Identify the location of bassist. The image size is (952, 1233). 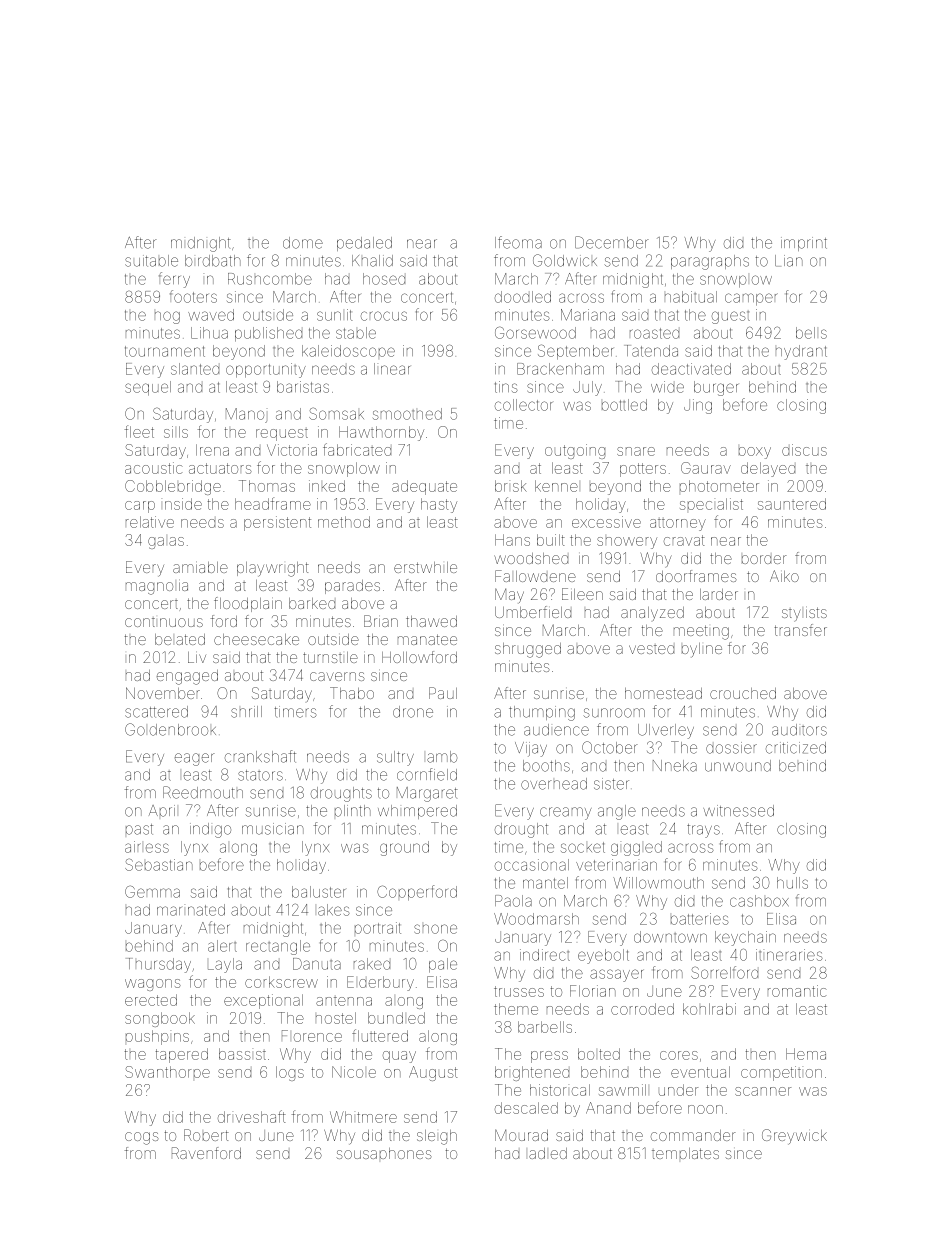
(242, 1054).
